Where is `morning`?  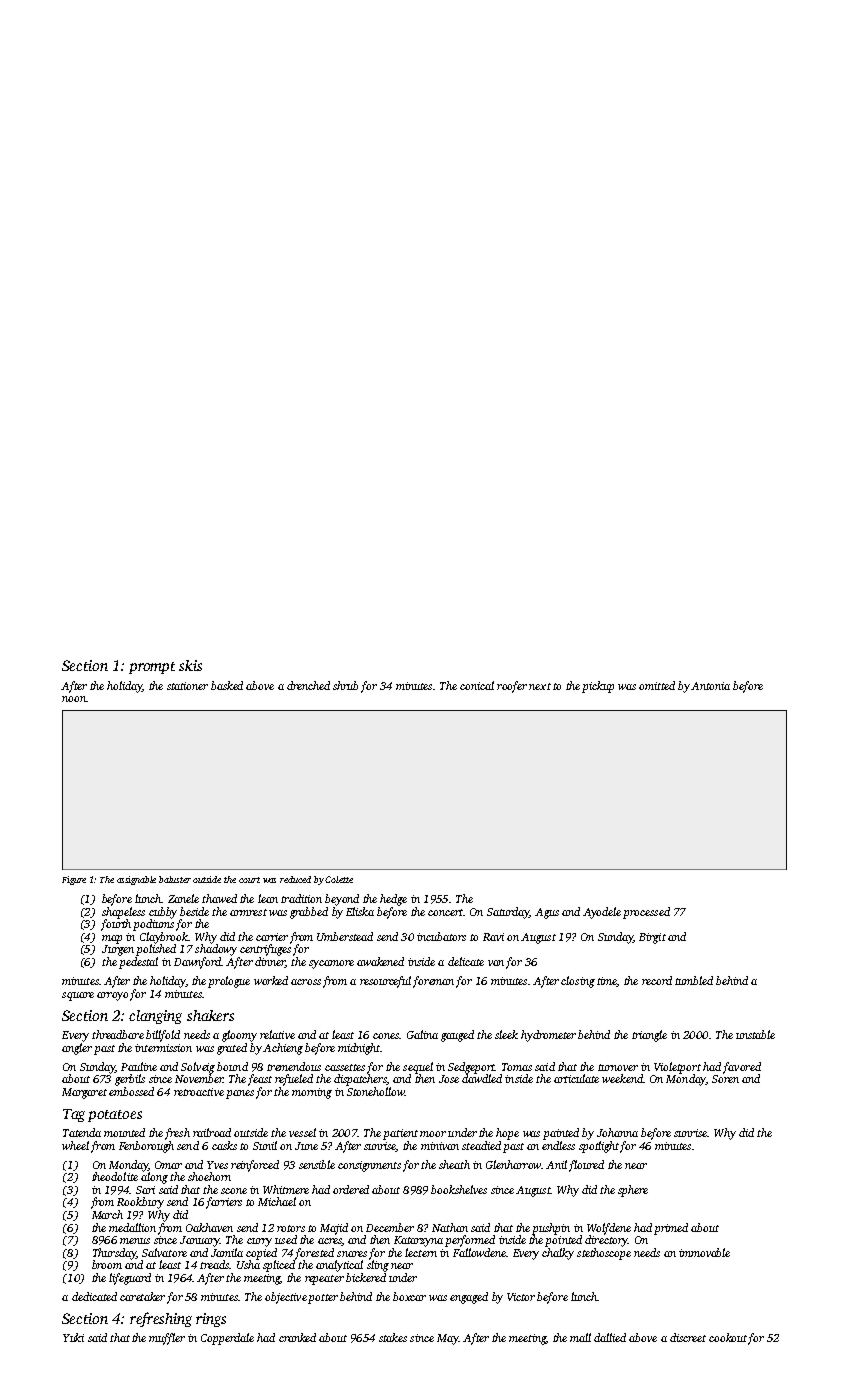
morning is located at coordinates (312, 1093).
